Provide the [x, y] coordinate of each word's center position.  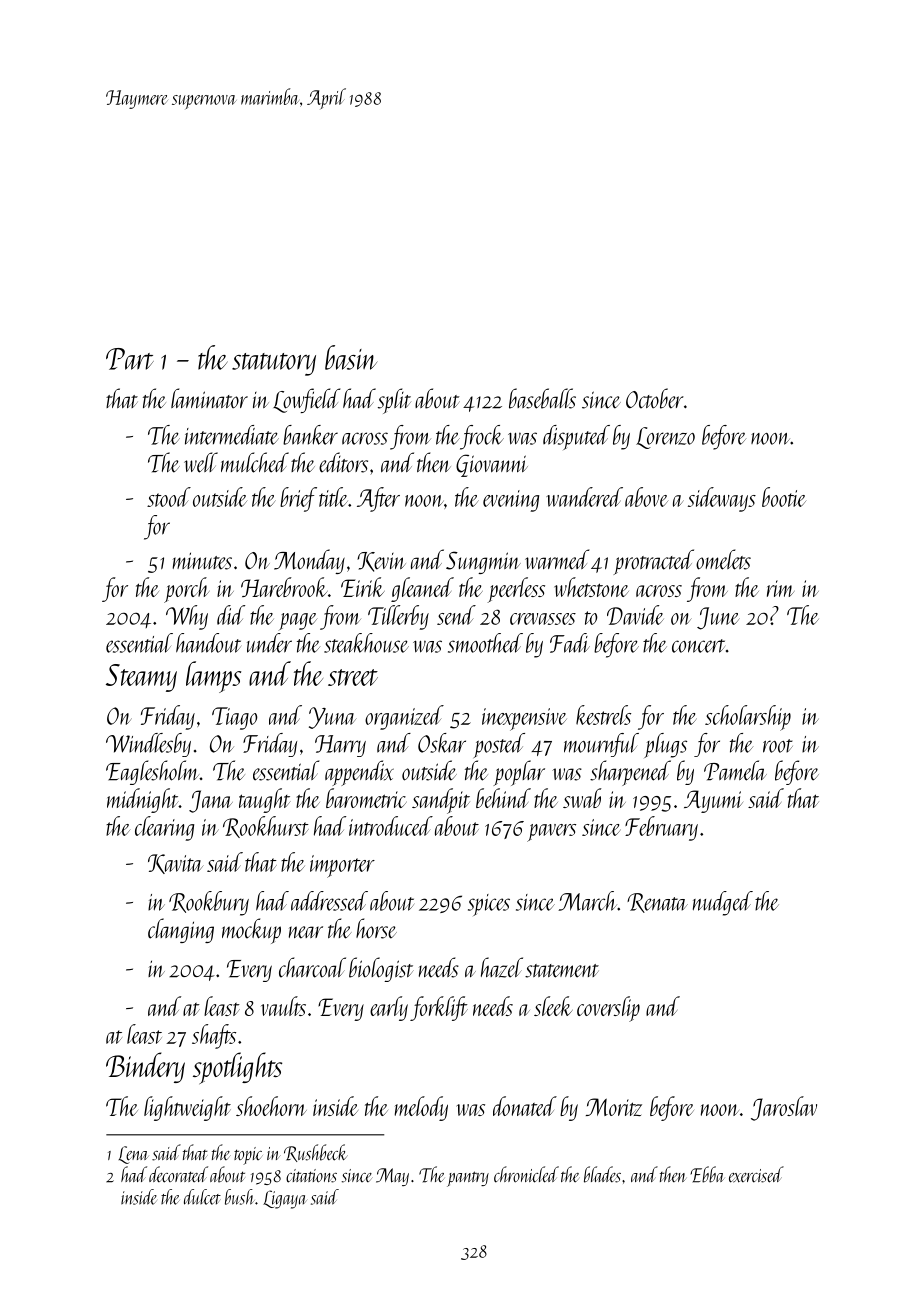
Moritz [614, 1107]
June [718, 618]
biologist [381, 969]
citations [311, 1176]
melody [421, 1108]
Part [130, 359]
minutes [202, 561]
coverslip [608, 1009]
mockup [251, 931]
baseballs [542, 398]
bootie [784, 497]
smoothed [485, 643]
